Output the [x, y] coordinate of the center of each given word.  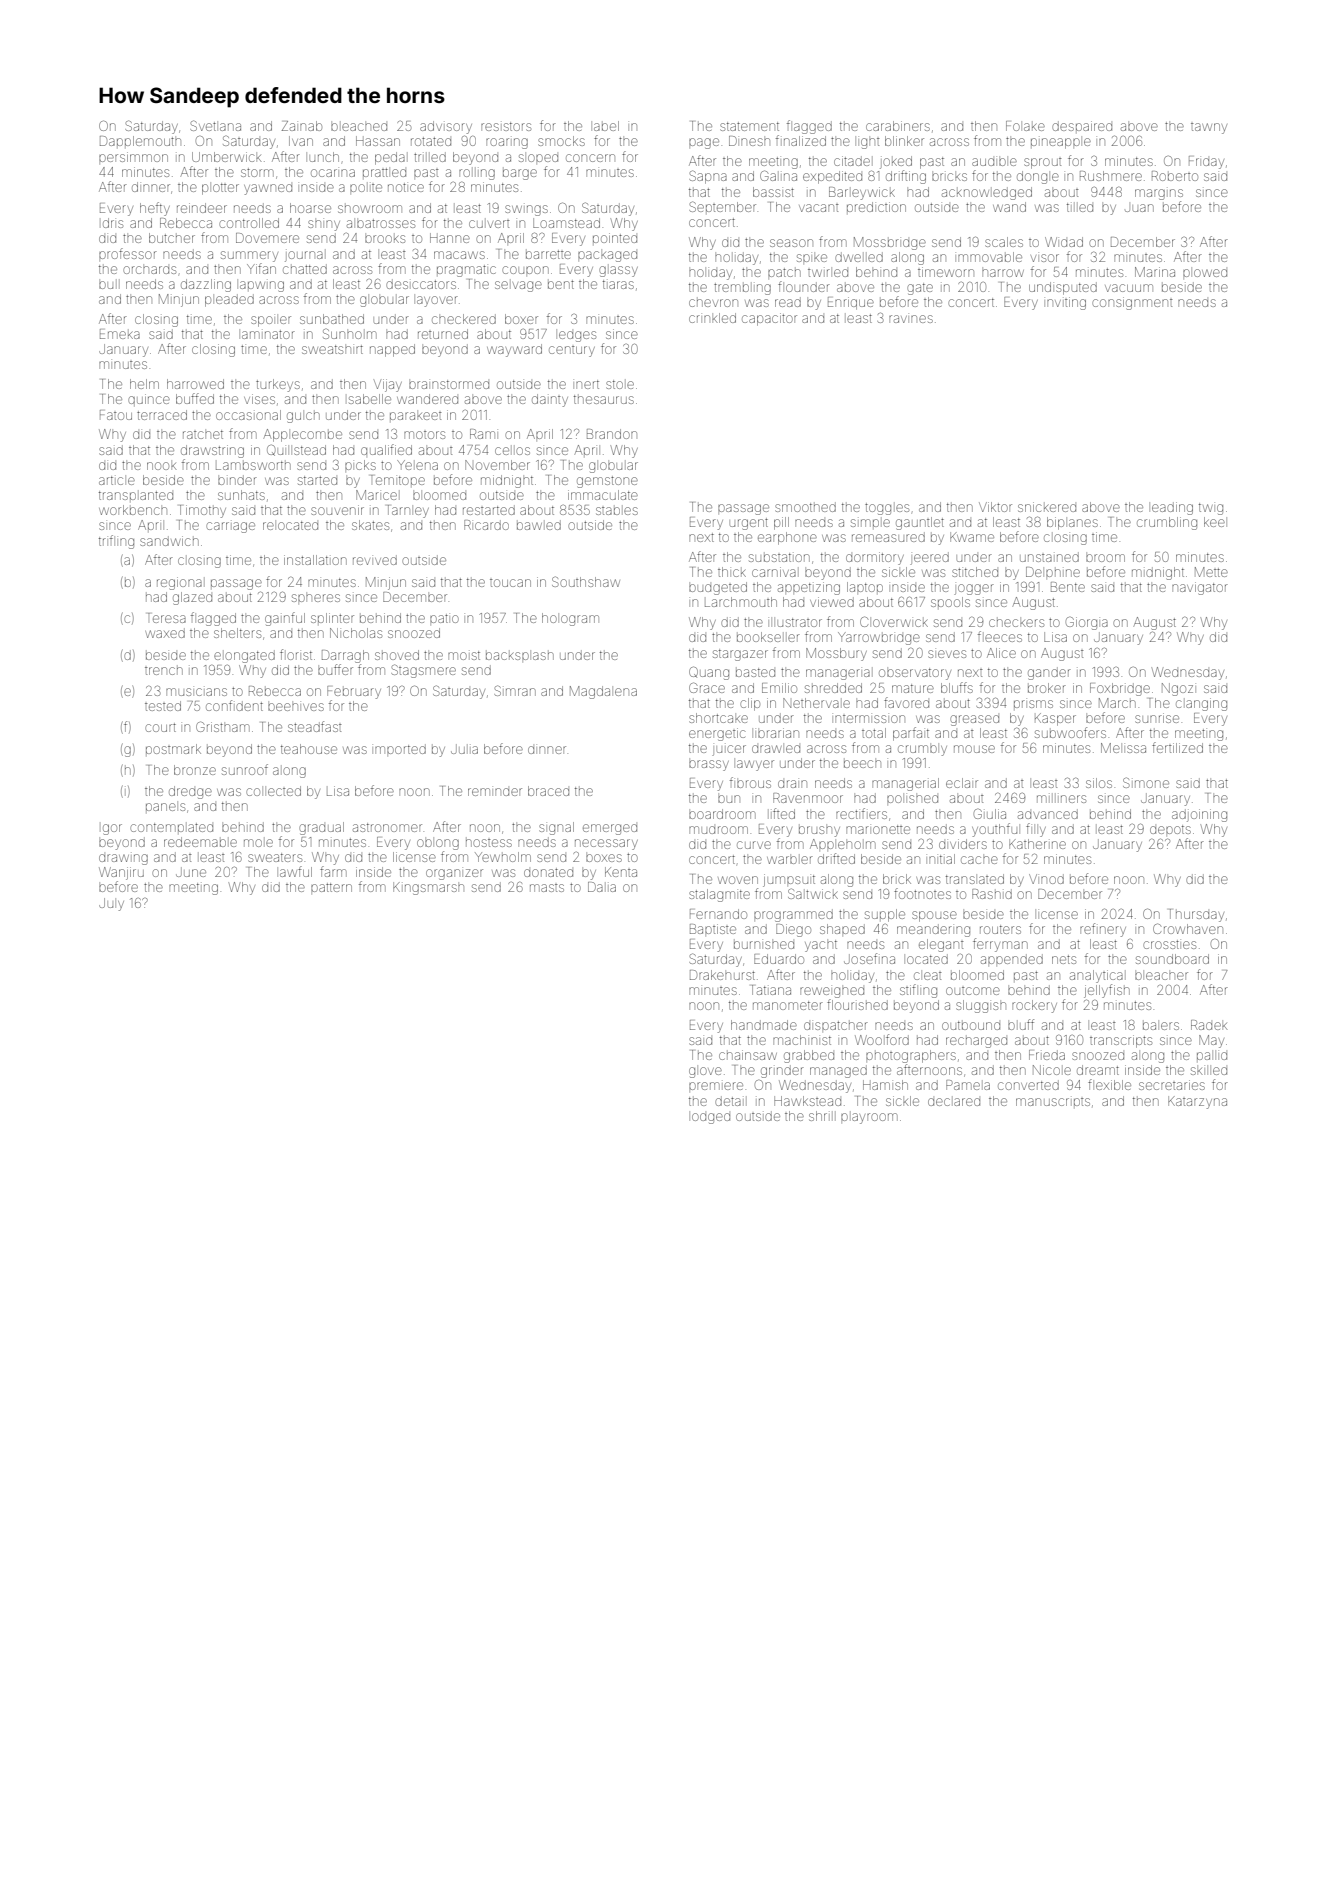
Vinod [1046, 879]
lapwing [262, 286]
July [111, 904]
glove [705, 1072]
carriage [230, 527]
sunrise [1157, 718]
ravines [911, 319]
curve [754, 845]
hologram [570, 619]
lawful [296, 871]
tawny [1209, 128]
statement [749, 126]
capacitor [769, 319]
